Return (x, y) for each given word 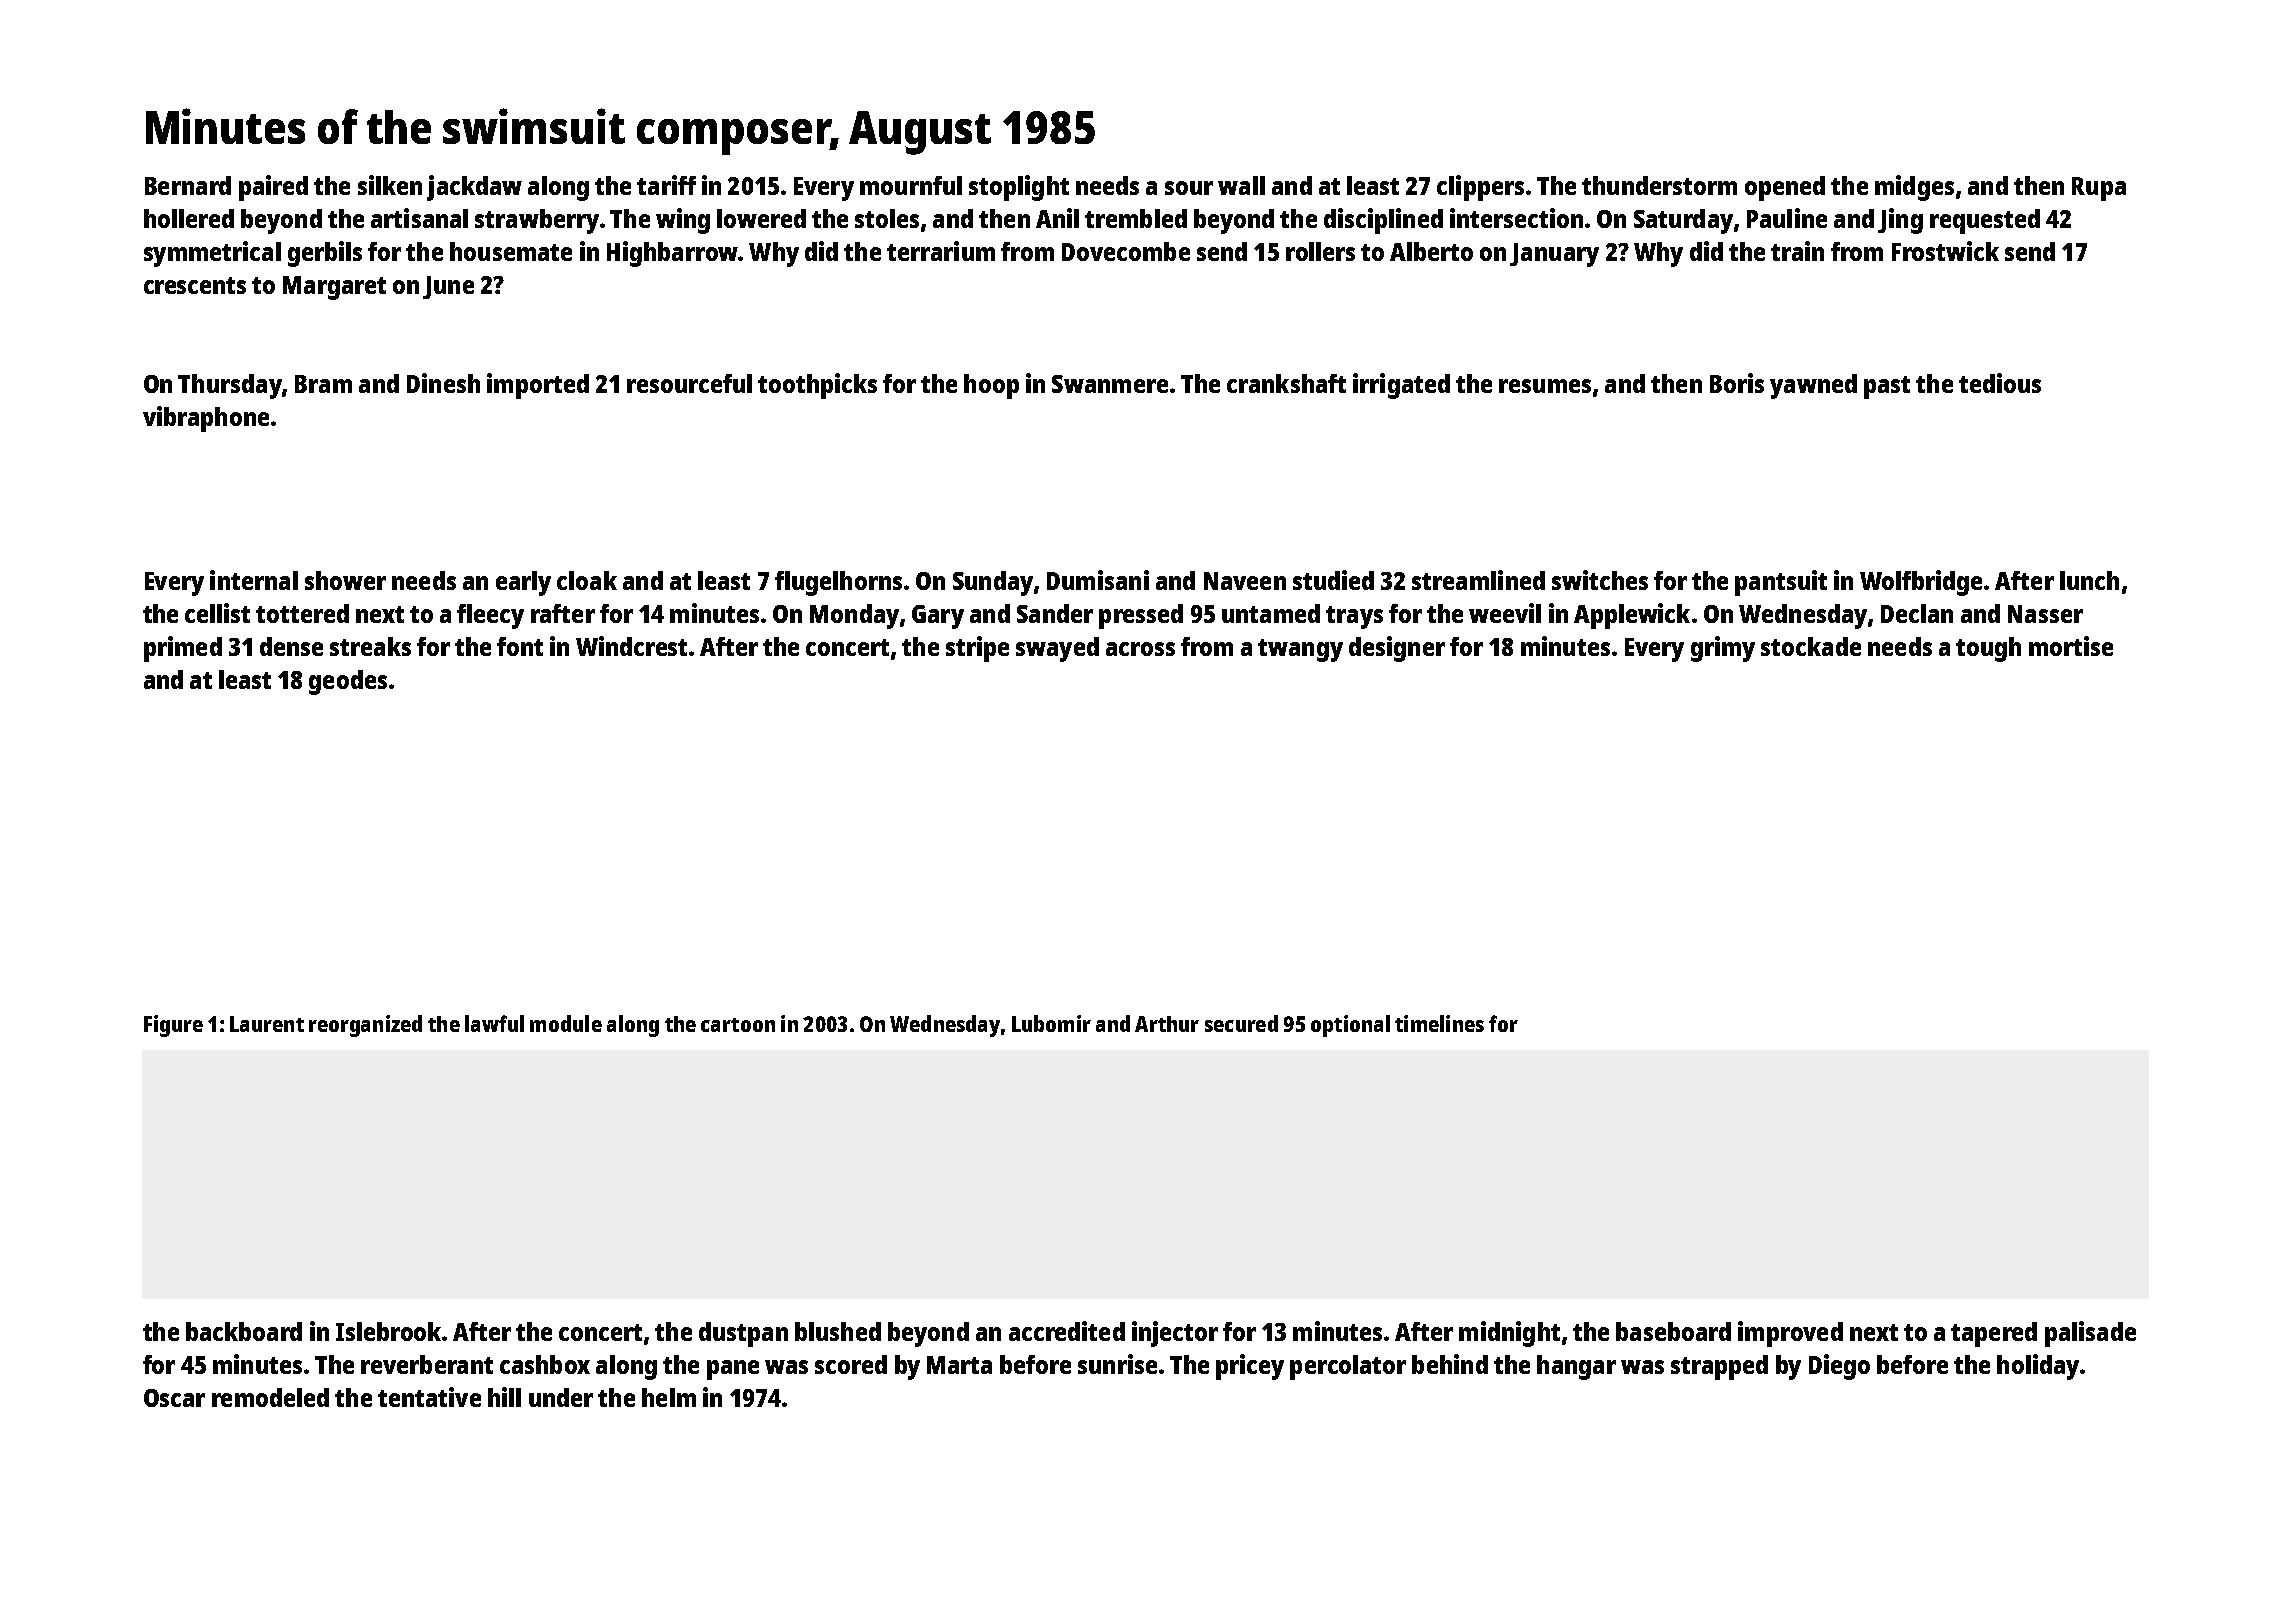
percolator (1348, 1367)
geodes (348, 682)
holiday (2038, 1367)
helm (669, 1397)
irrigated (1401, 386)
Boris (1737, 383)
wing (683, 221)
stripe (977, 649)
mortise (2071, 646)
